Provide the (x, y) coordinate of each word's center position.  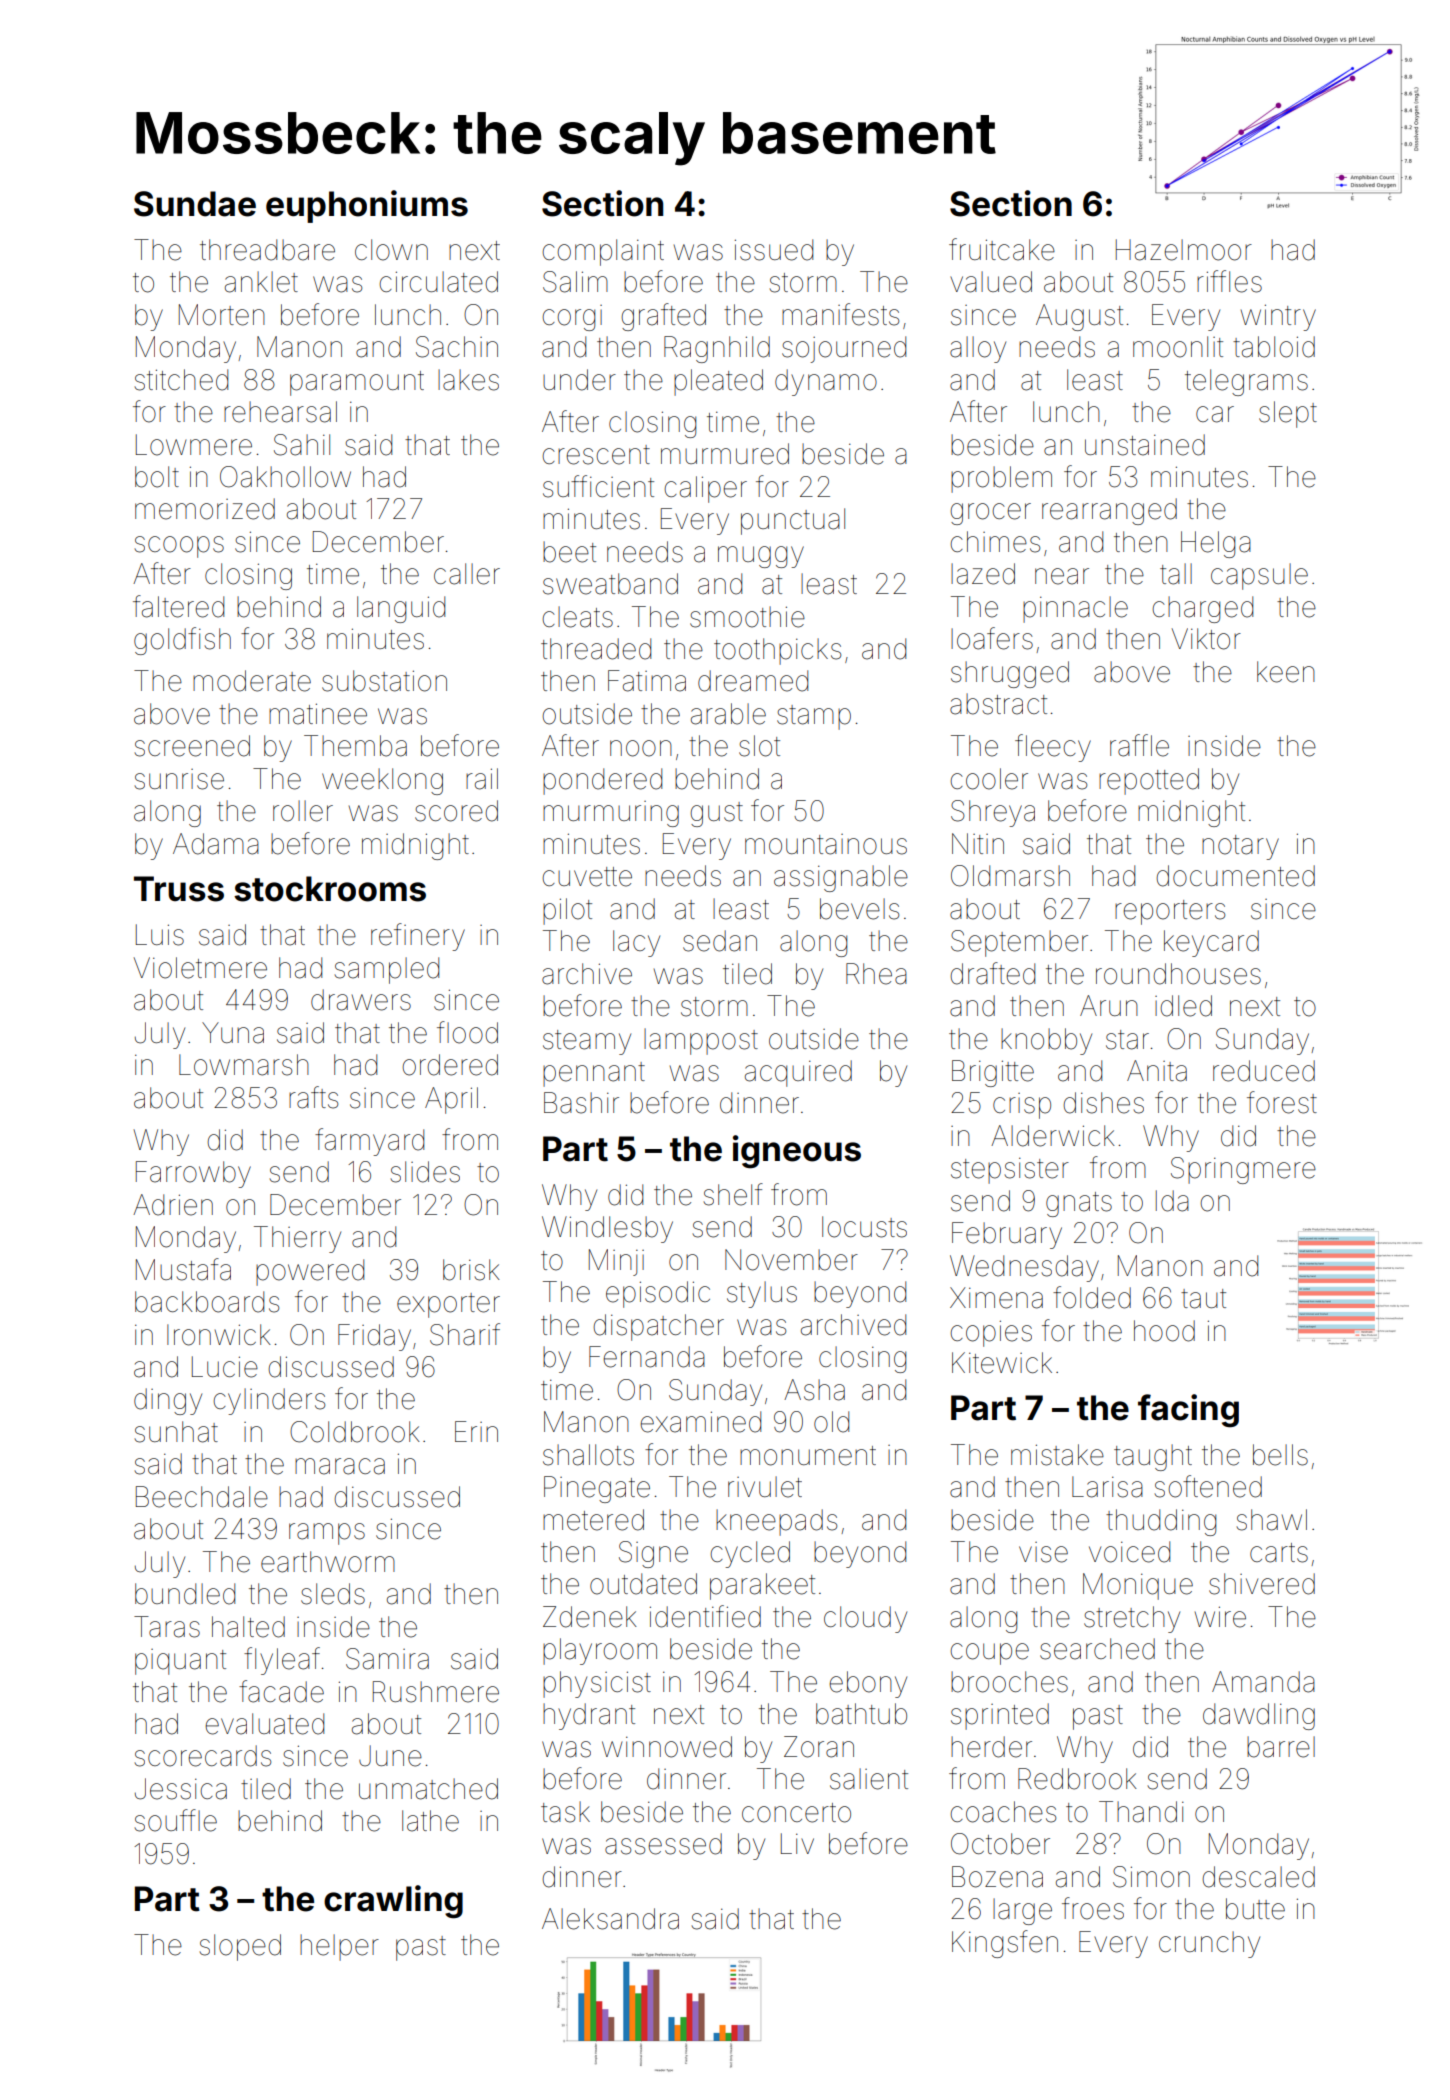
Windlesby (607, 1229)
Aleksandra (610, 1919)
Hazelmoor (1184, 250)
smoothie (747, 617)
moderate (252, 681)
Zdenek (590, 1617)
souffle (175, 1820)
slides (425, 1172)
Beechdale (202, 1497)
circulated (438, 282)
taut (1203, 1299)
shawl (1271, 1520)
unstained (1145, 445)
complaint (603, 252)
